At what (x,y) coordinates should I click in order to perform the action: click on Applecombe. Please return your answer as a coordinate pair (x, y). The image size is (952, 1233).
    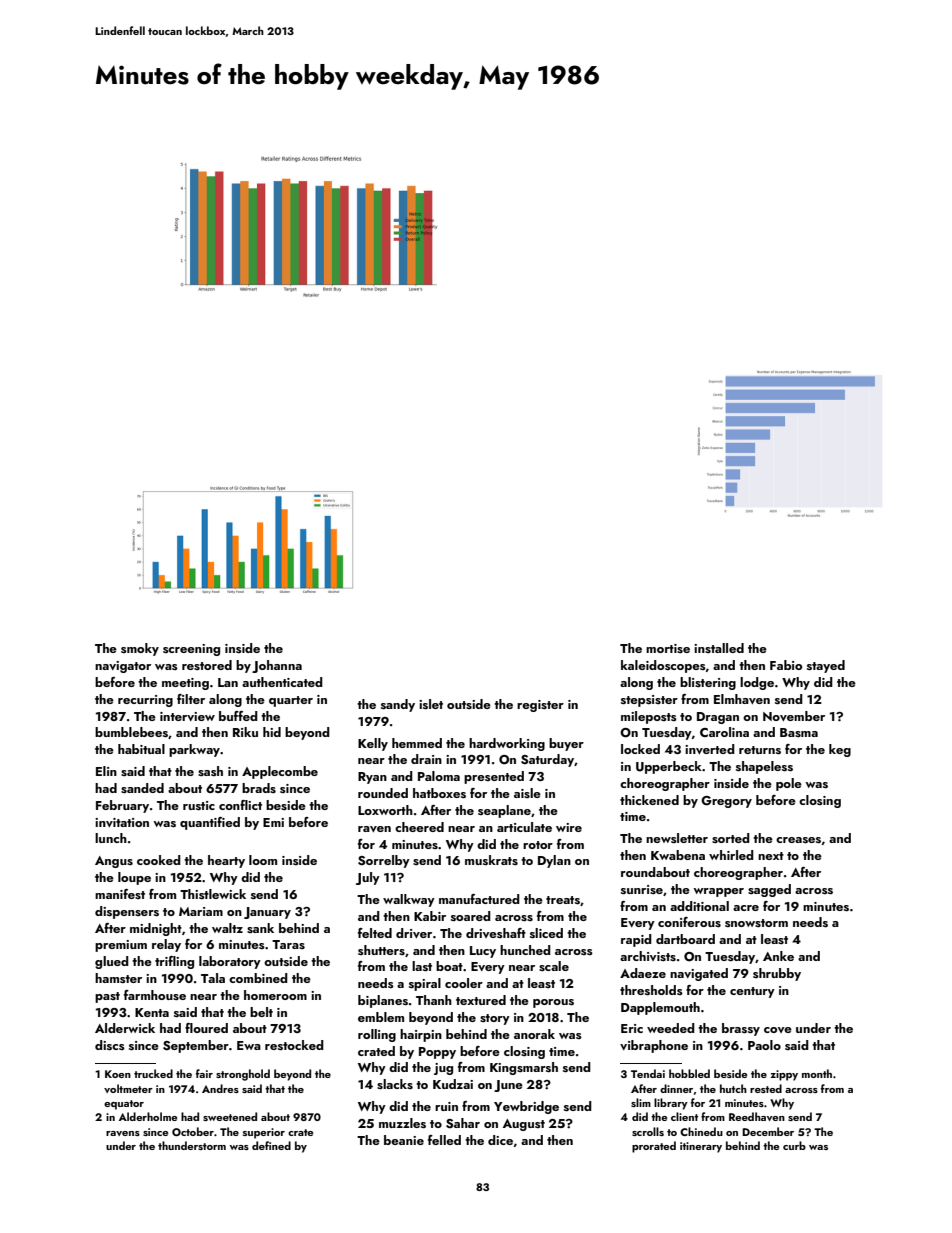
    Looking at the image, I should click on (280, 772).
